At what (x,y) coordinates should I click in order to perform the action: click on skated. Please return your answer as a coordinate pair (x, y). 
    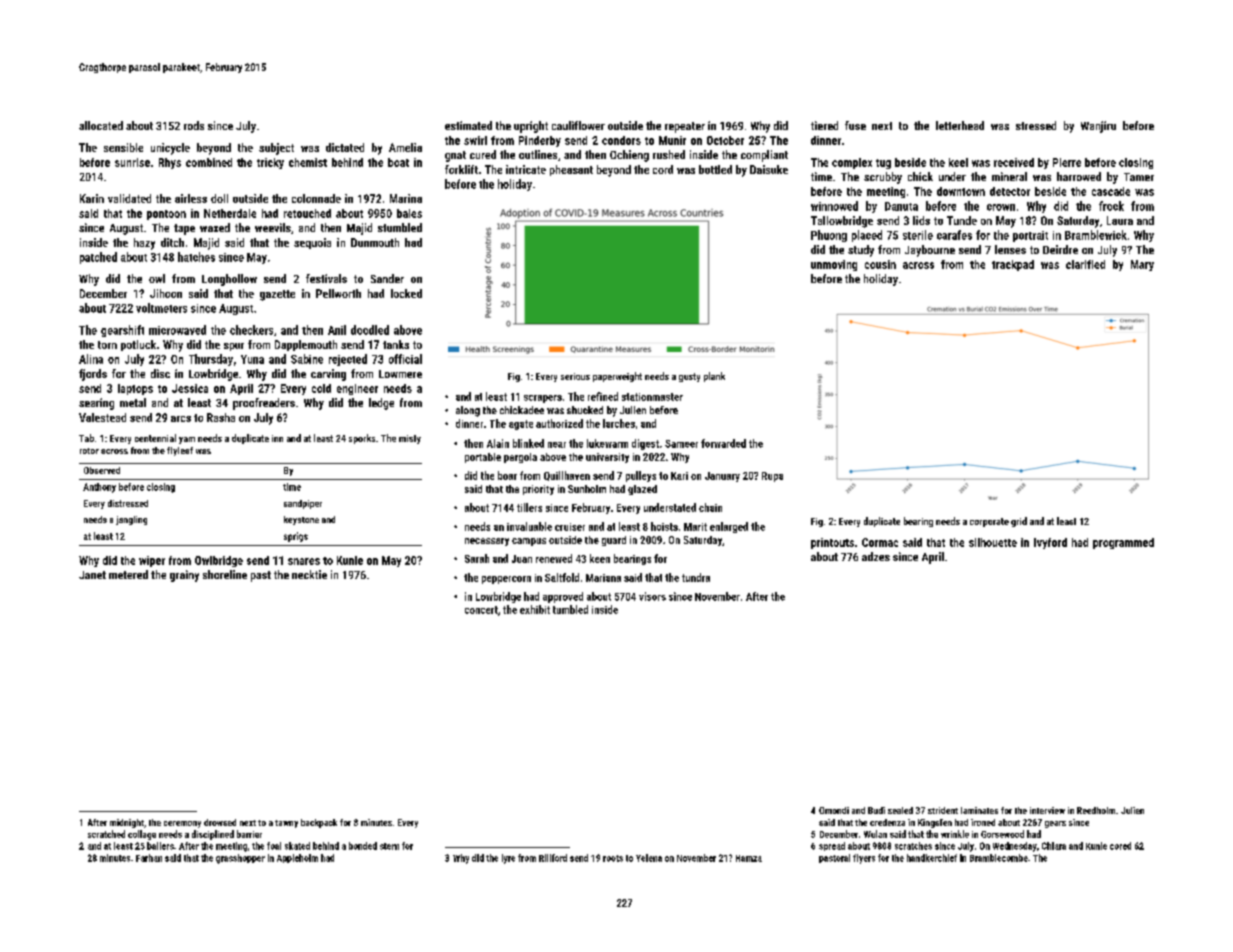
    Looking at the image, I should click on (297, 846).
